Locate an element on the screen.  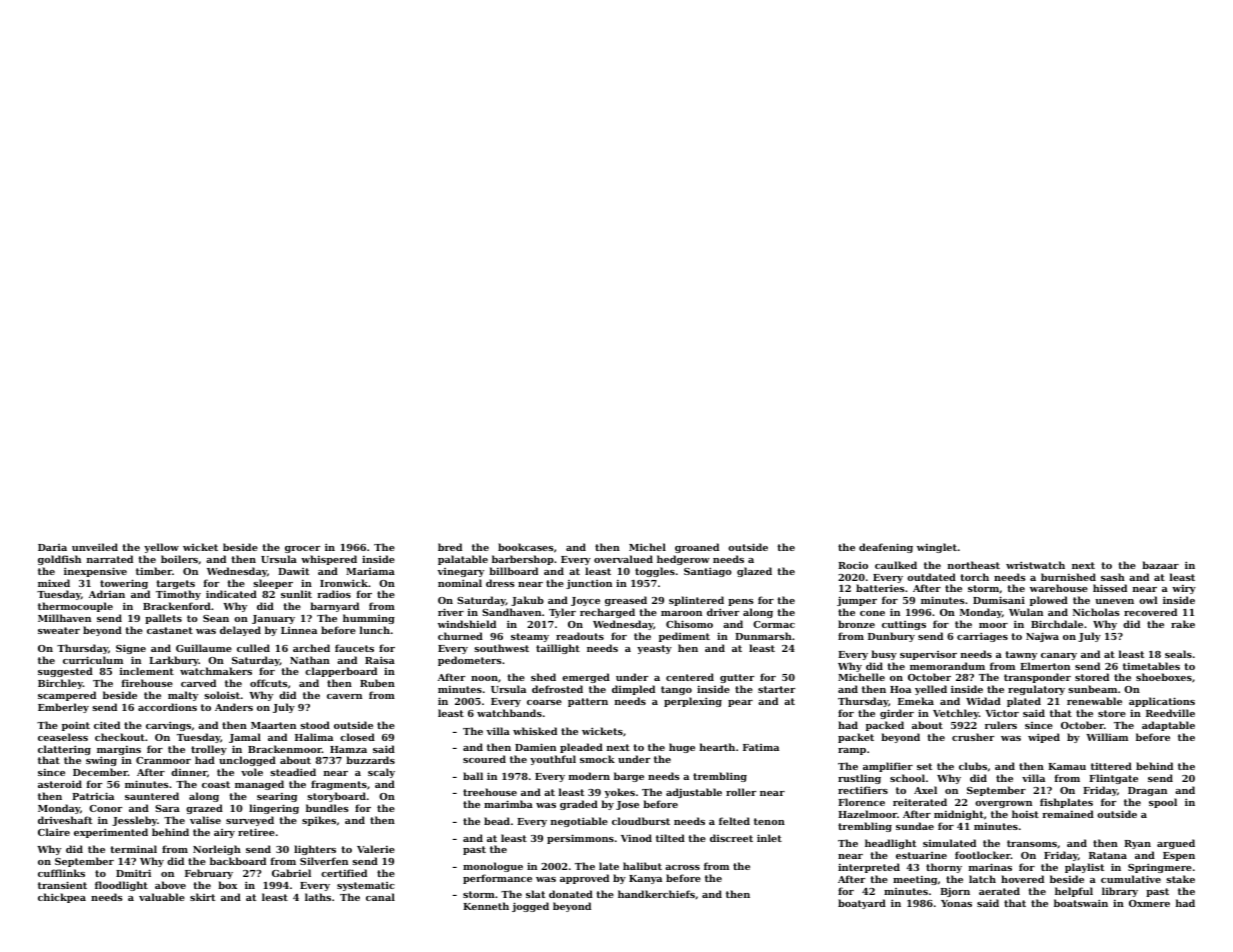
scampered is located at coordinates (67, 696).
